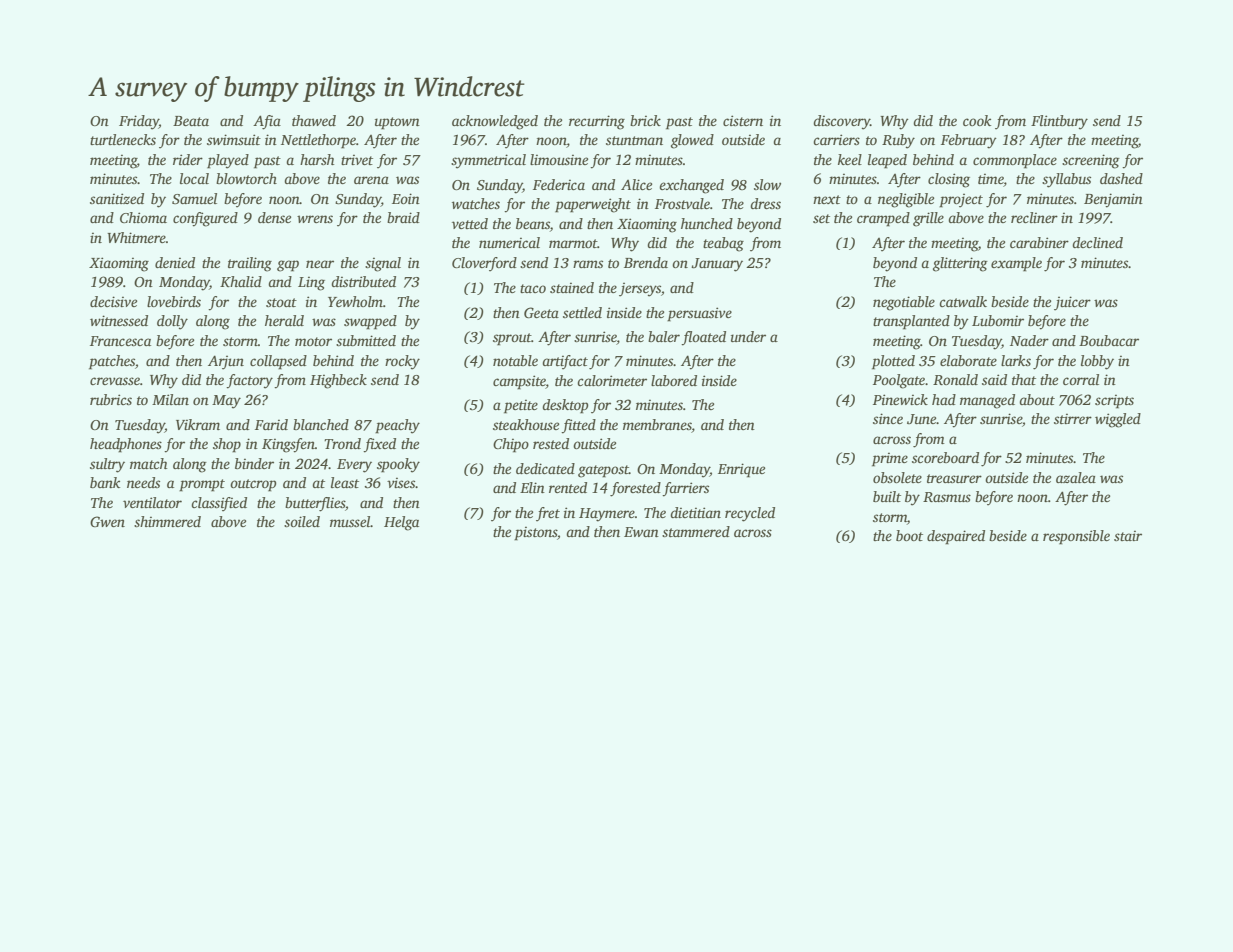 The image size is (1233, 952). Describe the element at coordinates (167, 521) in the screenshot. I see `shimmered` at that location.
